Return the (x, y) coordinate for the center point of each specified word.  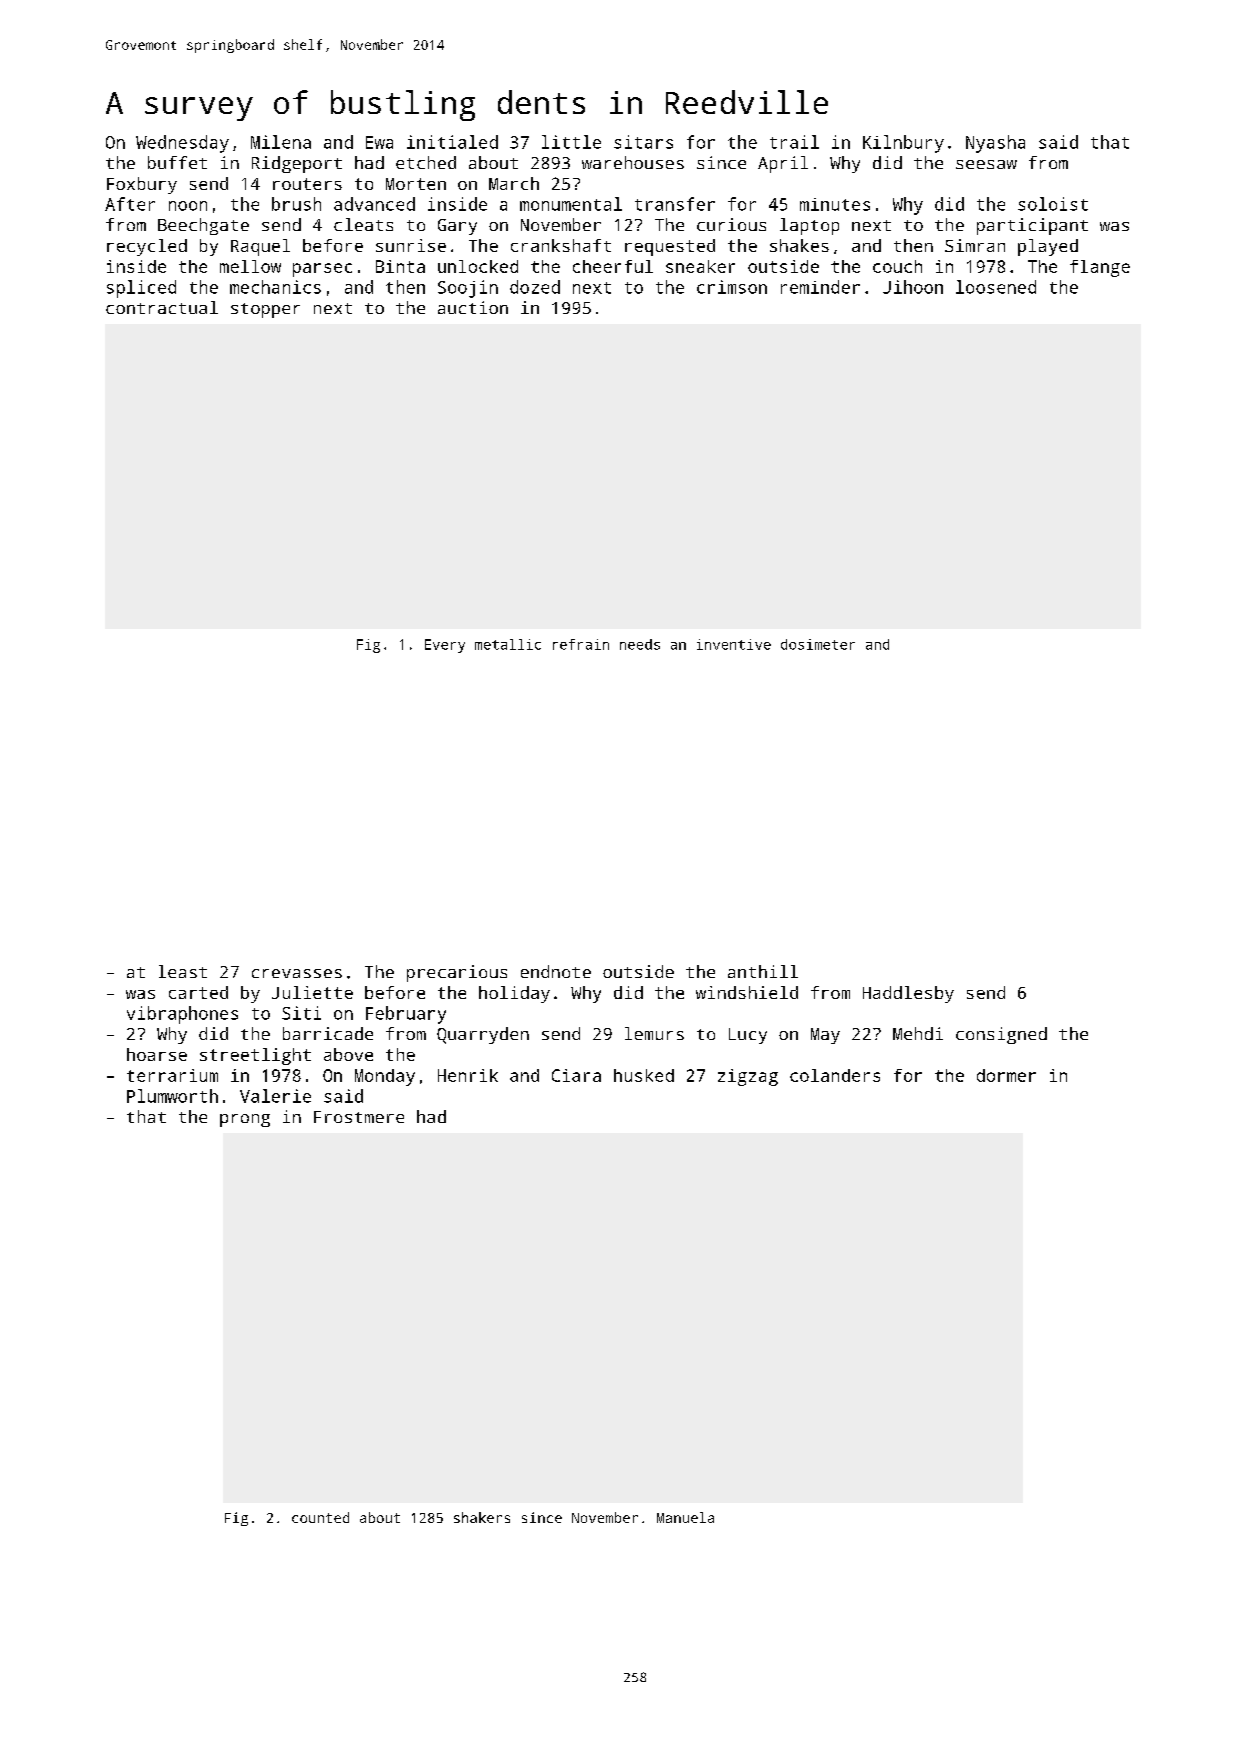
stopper (265, 310)
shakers (482, 1517)
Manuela (685, 1517)
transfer (675, 204)
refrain (581, 644)
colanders (835, 1075)
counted (320, 1517)
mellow (250, 266)
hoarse (157, 1054)
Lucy (748, 1036)
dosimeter (818, 644)
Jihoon (913, 287)
